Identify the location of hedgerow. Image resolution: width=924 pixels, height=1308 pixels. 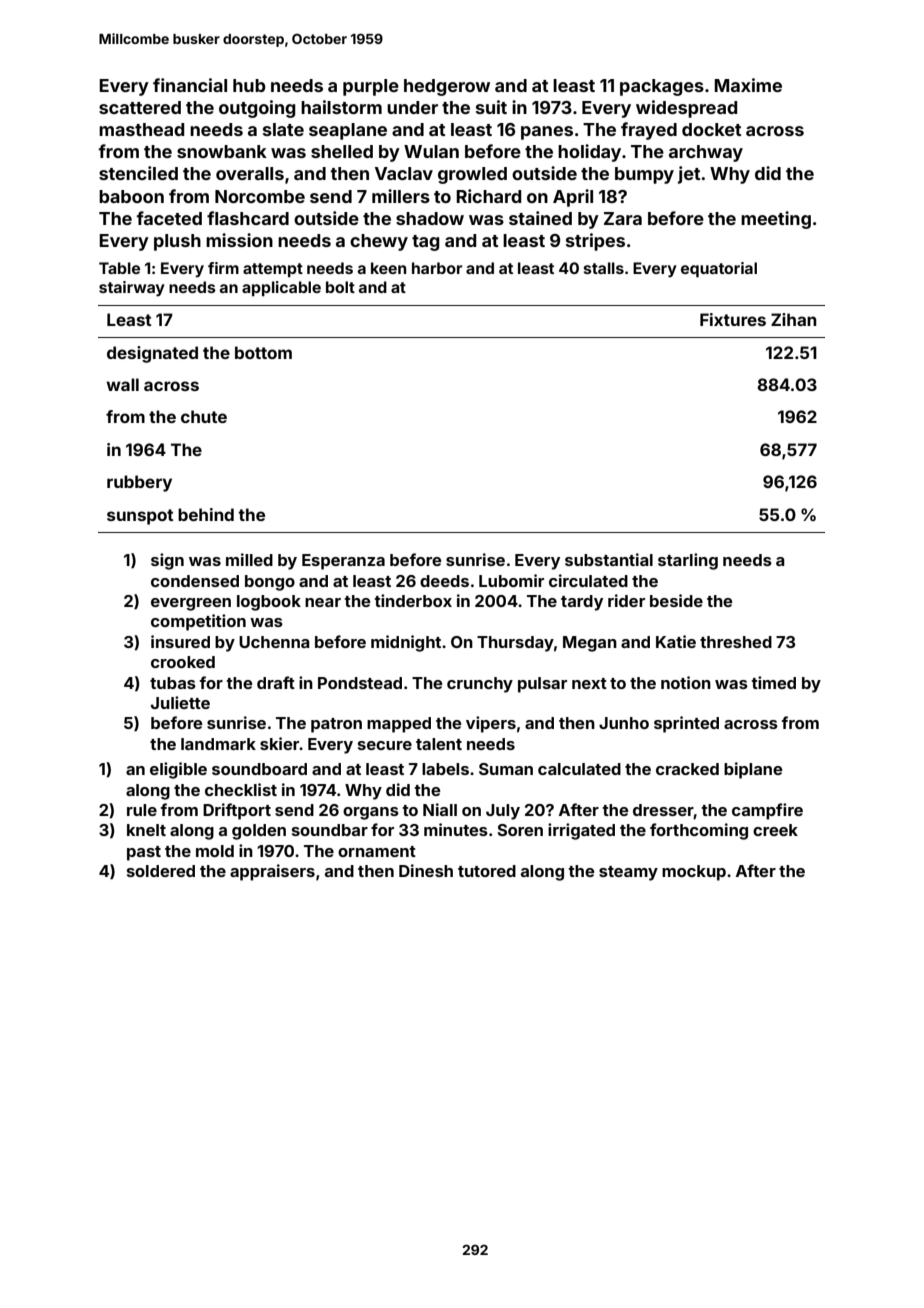
(447, 87).
